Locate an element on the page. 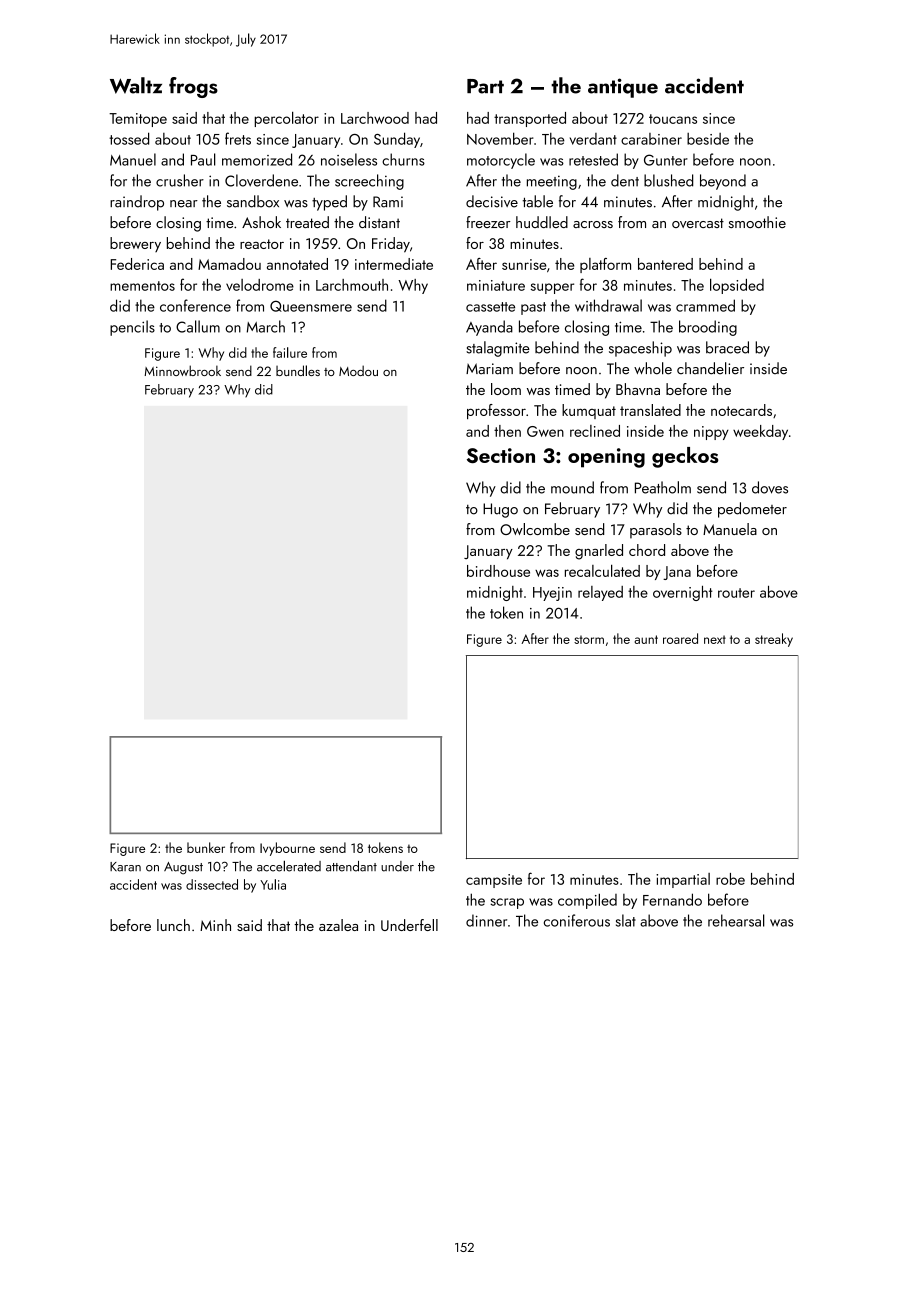  bunker is located at coordinates (206, 847).
